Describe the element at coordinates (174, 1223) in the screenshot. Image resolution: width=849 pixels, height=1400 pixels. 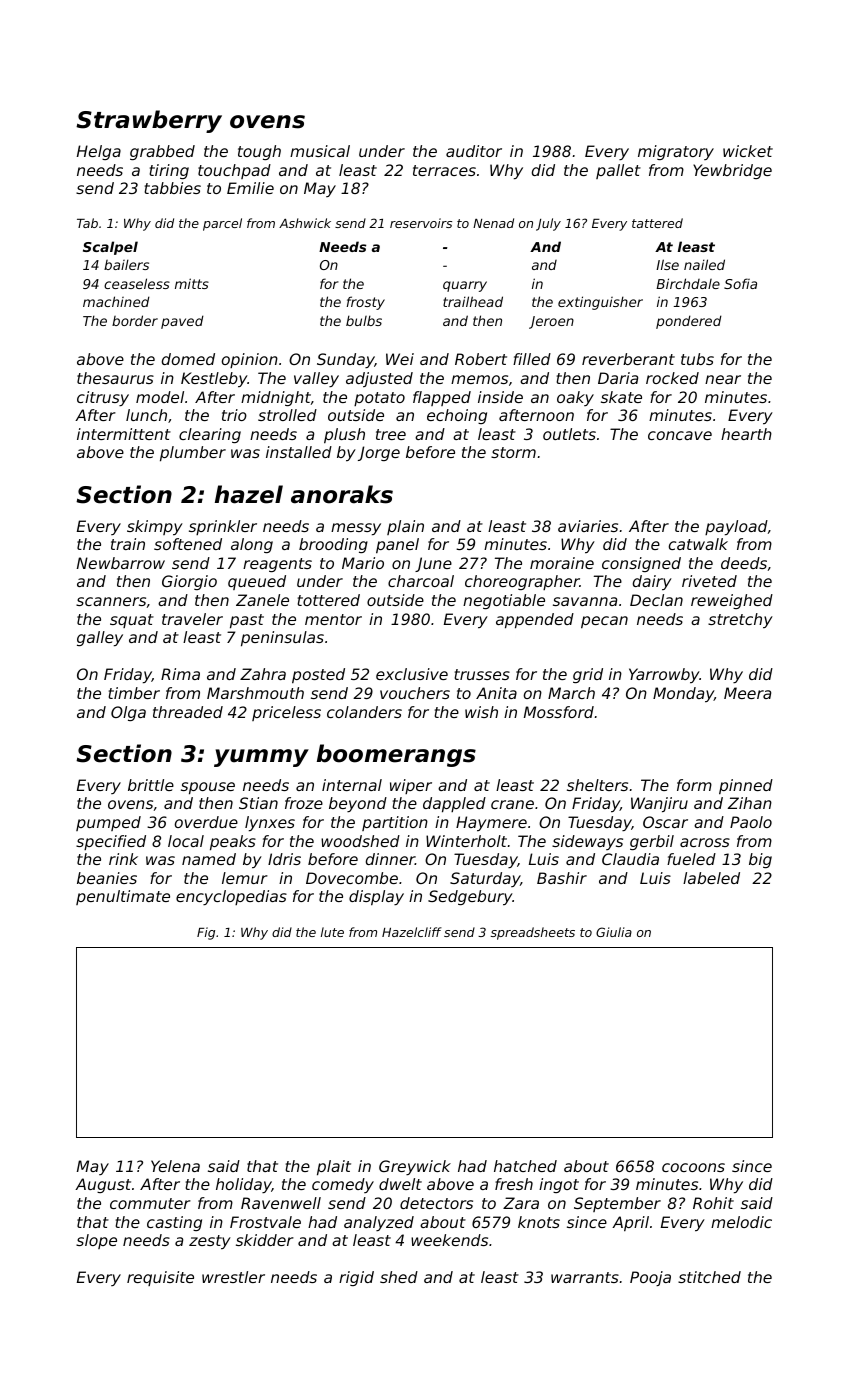
I see `casting` at that location.
